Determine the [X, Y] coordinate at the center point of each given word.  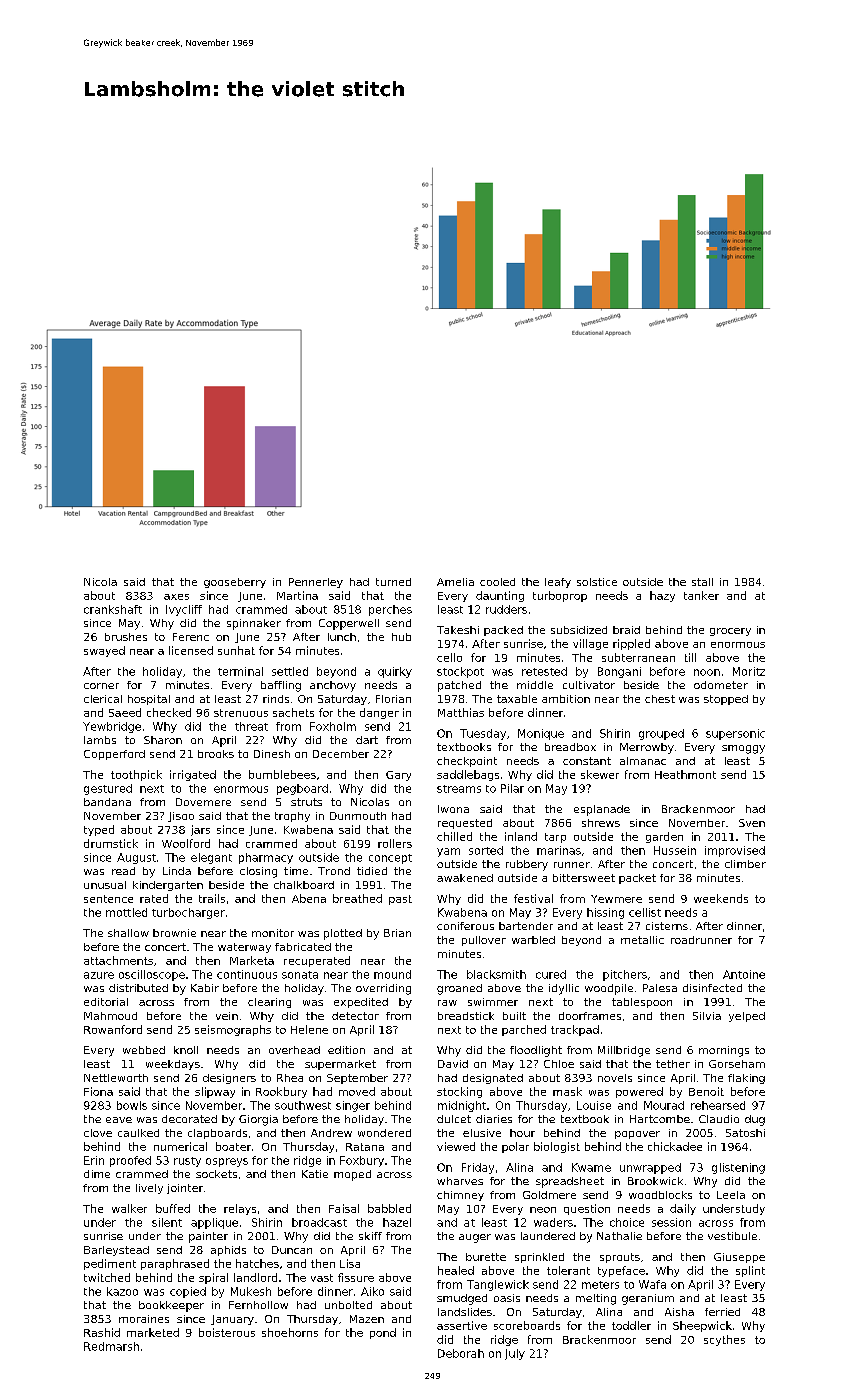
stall [702, 582]
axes [176, 597]
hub [401, 637]
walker [129, 1208]
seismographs [233, 1030]
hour [522, 1133]
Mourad [664, 1105]
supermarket [340, 1065]
